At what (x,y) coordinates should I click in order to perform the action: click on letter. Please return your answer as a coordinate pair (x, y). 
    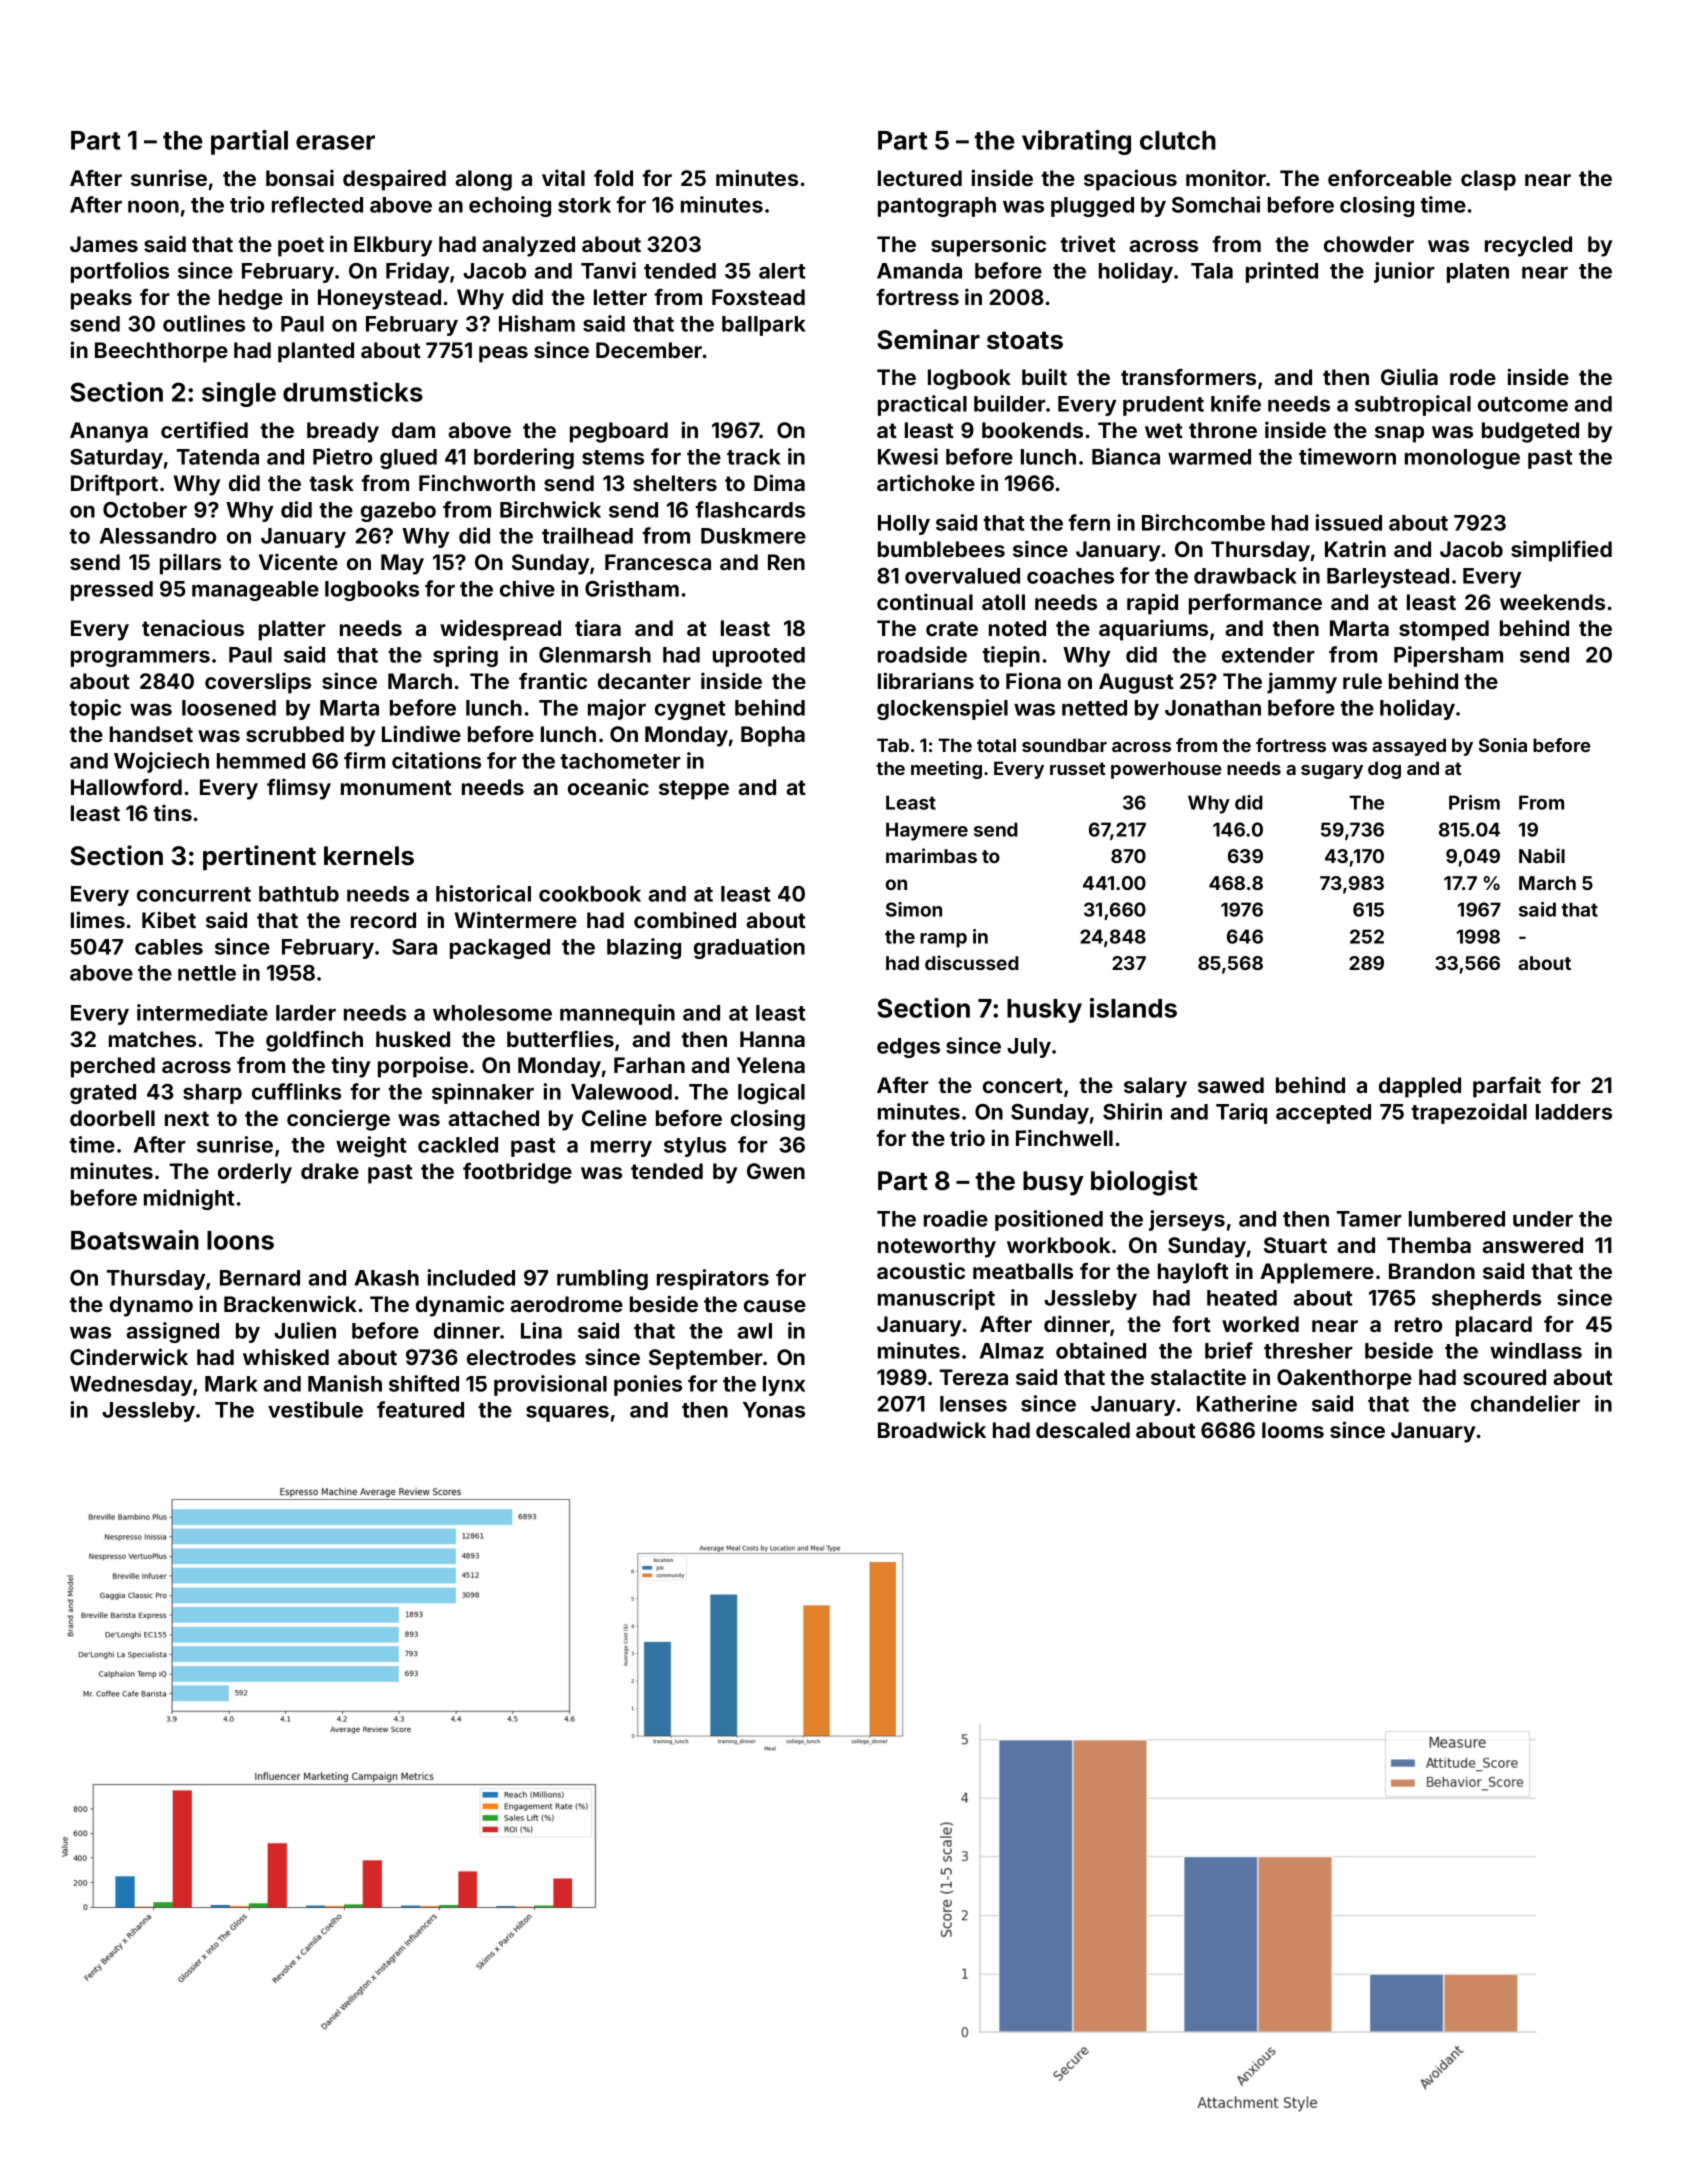
    Looking at the image, I should click on (620, 297).
